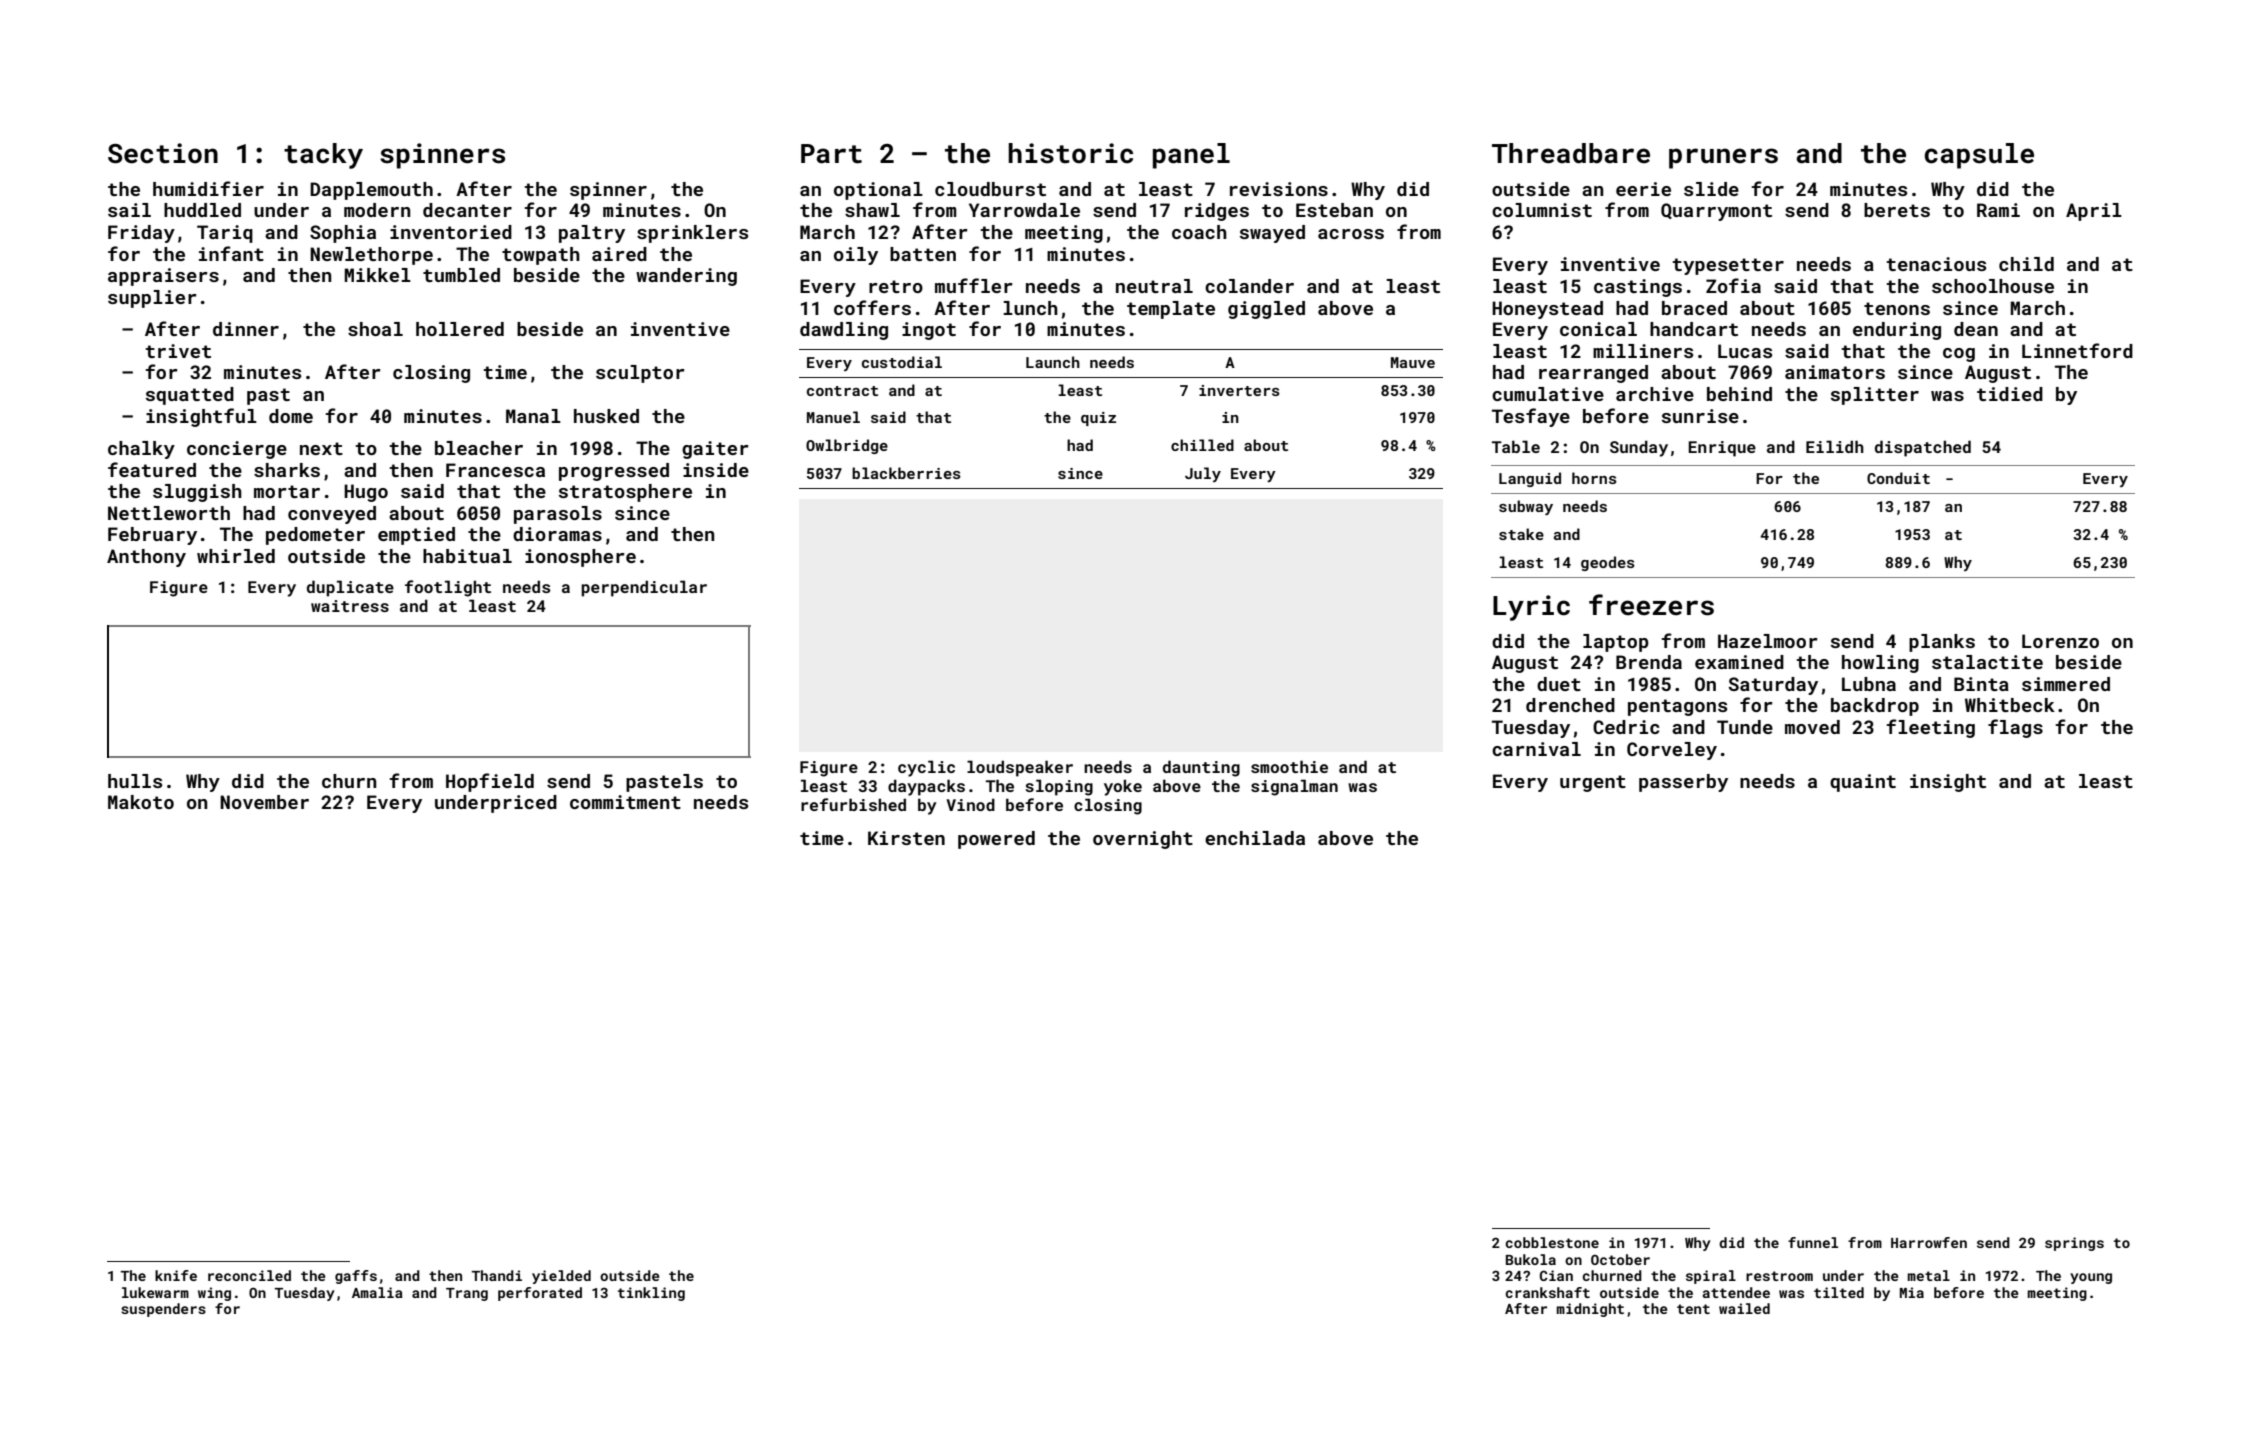  Describe the element at coordinates (264, 802) in the screenshot. I see `November` at that location.
